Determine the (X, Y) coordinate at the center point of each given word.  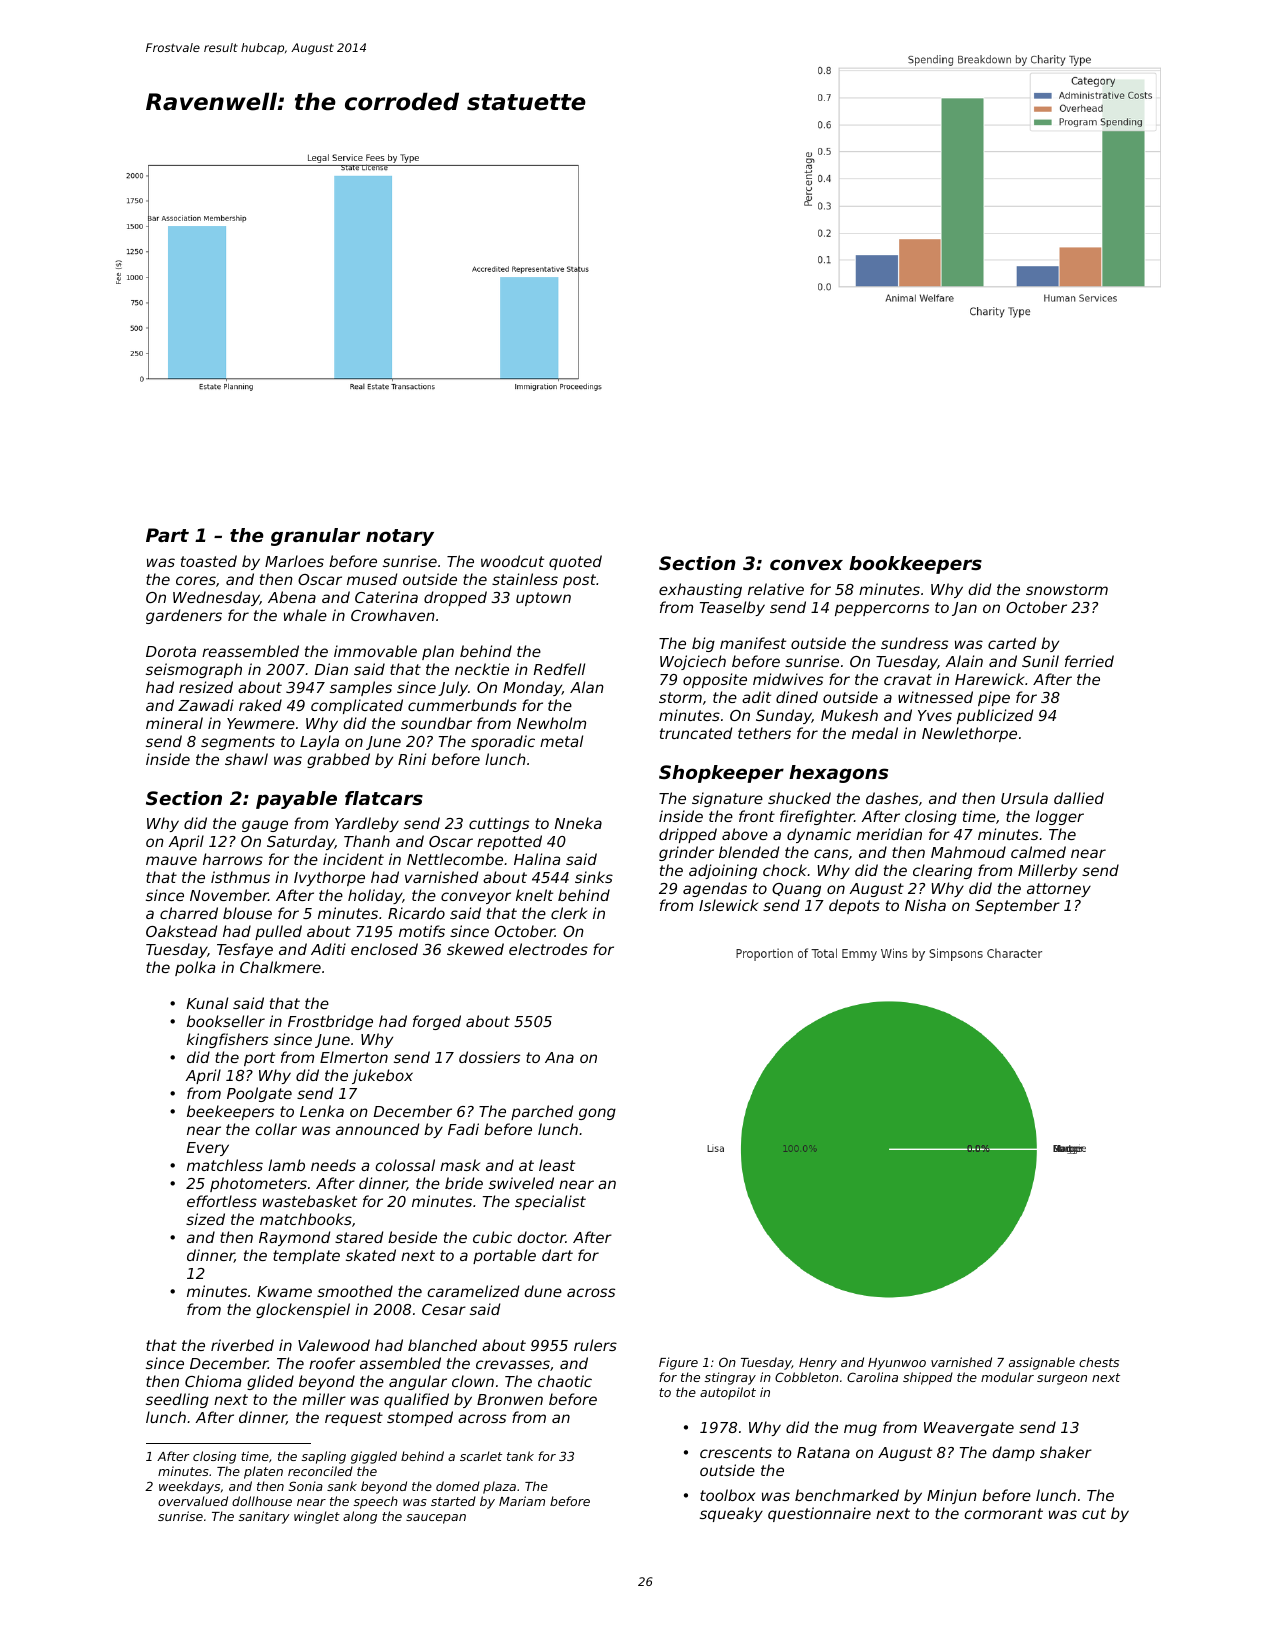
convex (806, 564)
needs (333, 1165)
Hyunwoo (897, 1364)
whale (305, 615)
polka (195, 968)
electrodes (548, 949)
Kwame (284, 1291)
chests (1099, 1362)
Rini (412, 759)
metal (561, 741)
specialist (550, 1202)
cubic (492, 1237)
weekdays (189, 1487)
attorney (1059, 890)
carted (1012, 643)
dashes (892, 798)
